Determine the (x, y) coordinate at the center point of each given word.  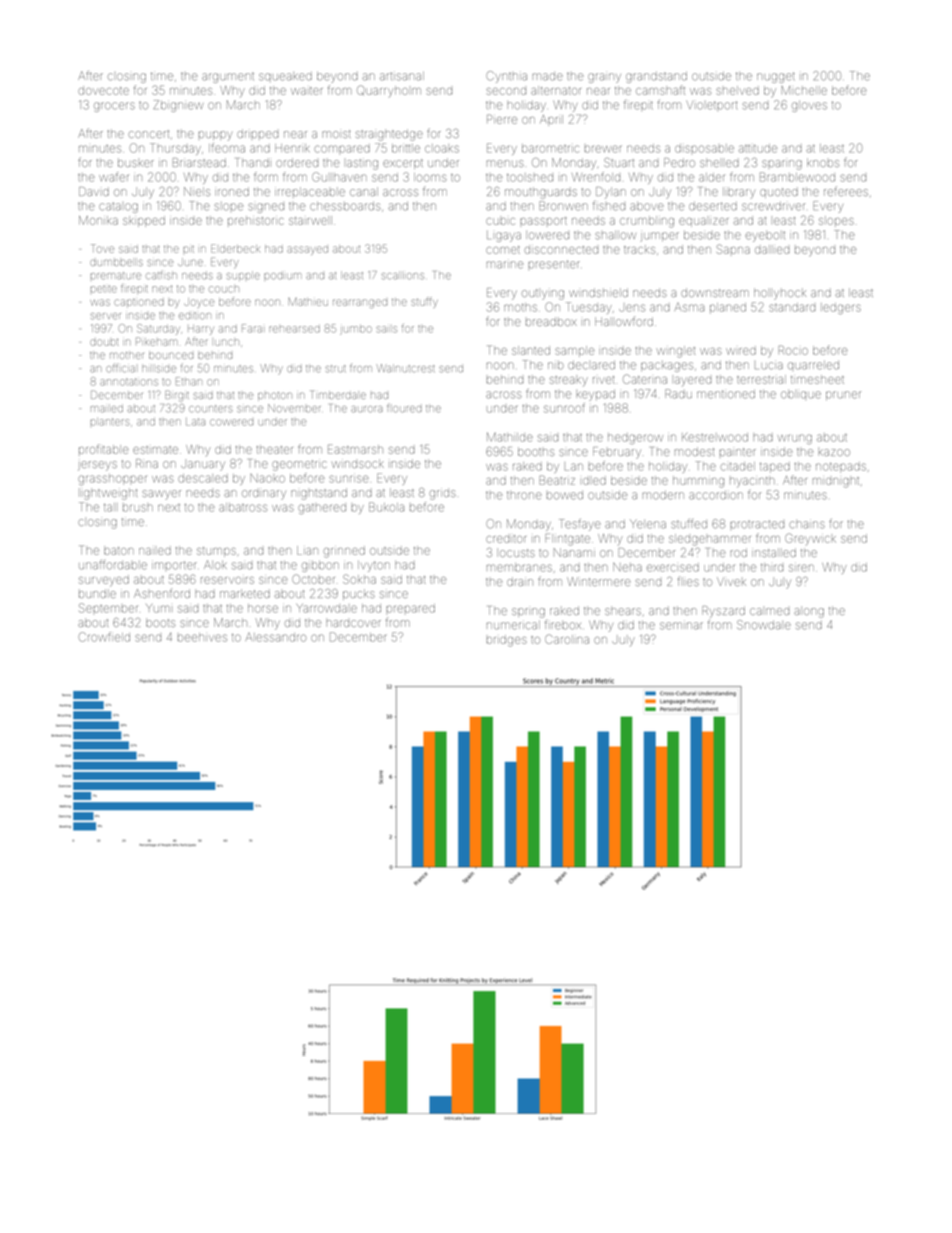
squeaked (285, 76)
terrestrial (761, 379)
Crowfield (104, 637)
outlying (543, 294)
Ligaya (504, 236)
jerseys (97, 466)
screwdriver (773, 206)
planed (728, 308)
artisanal (402, 76)
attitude (758, 148)
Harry (201, 330)
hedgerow (635, 438)
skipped (144, 221)
